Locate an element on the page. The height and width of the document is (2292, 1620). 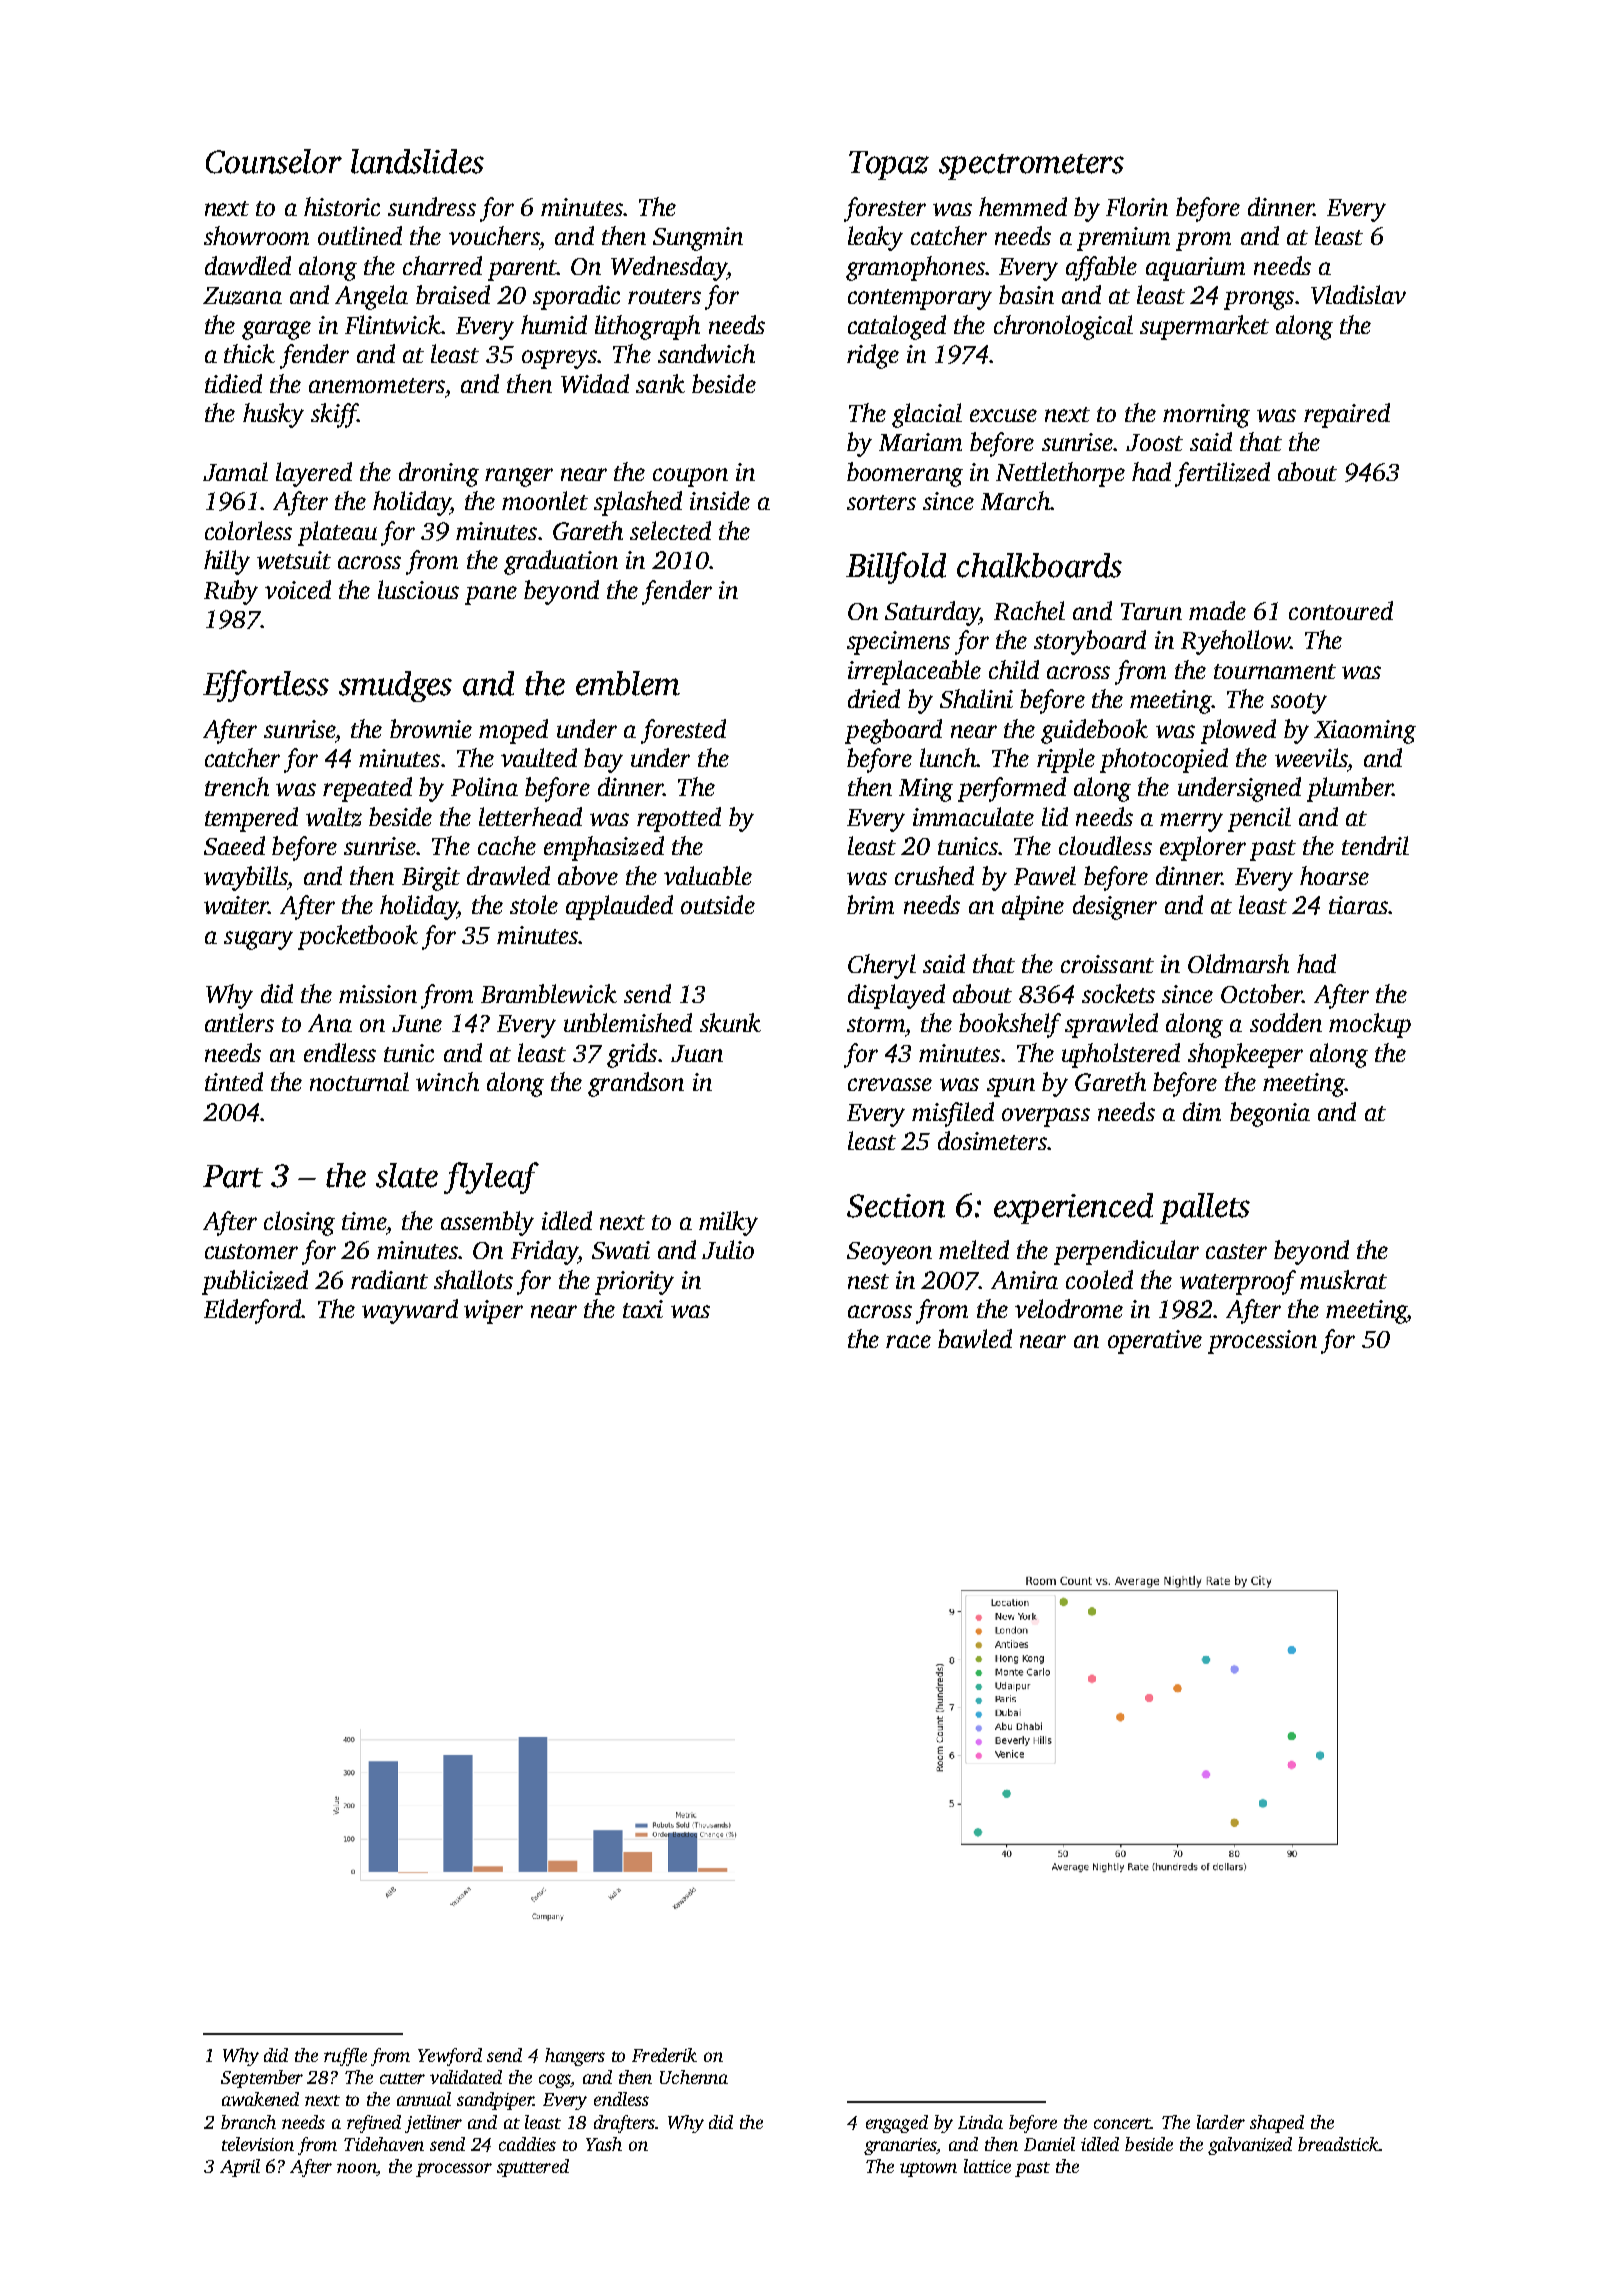
morning is located at coordinates (1206, 416).
